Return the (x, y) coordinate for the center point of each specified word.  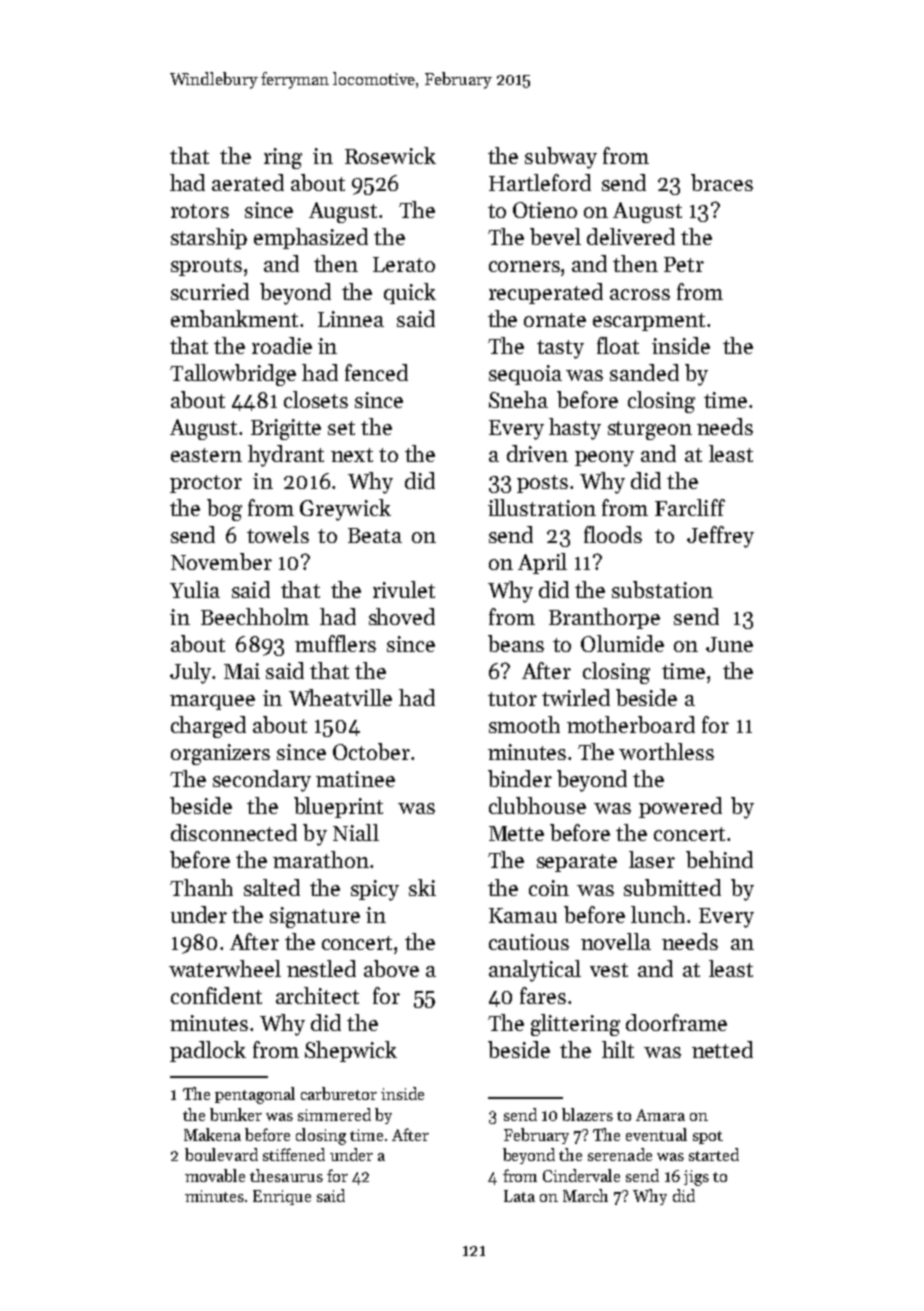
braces (722, 182)
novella (616, 941)
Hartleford (540, 182)
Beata (375, 535)
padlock (208, 1051)
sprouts (206, 267)
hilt (618, 1049)
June (729, 644)
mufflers (335, 643)
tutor (512, 699)
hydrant (286, 456)
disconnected (234, 832)
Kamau (523, 915)
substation (662, 589)
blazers (587, 1114)
